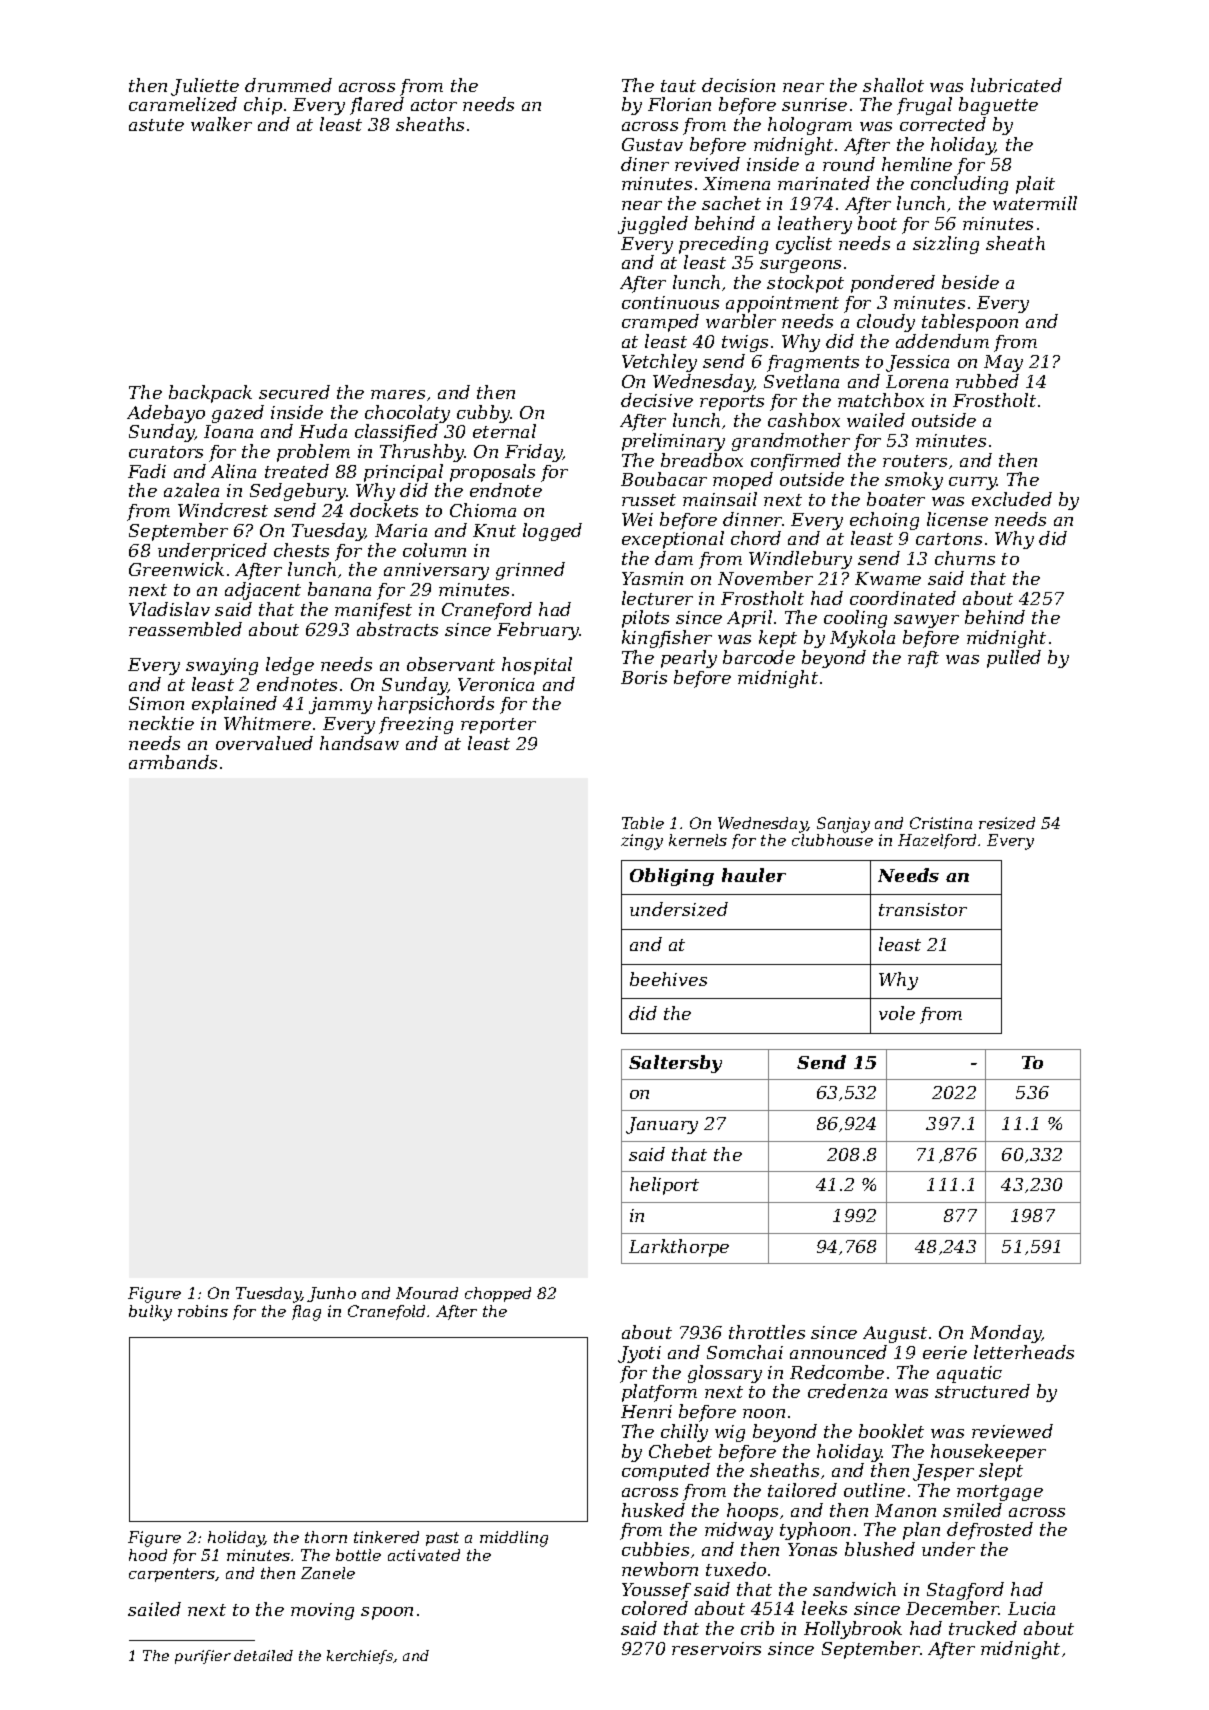 This page has height=1710, width=1209. I want to click on Junho, so click(331, 1294).
